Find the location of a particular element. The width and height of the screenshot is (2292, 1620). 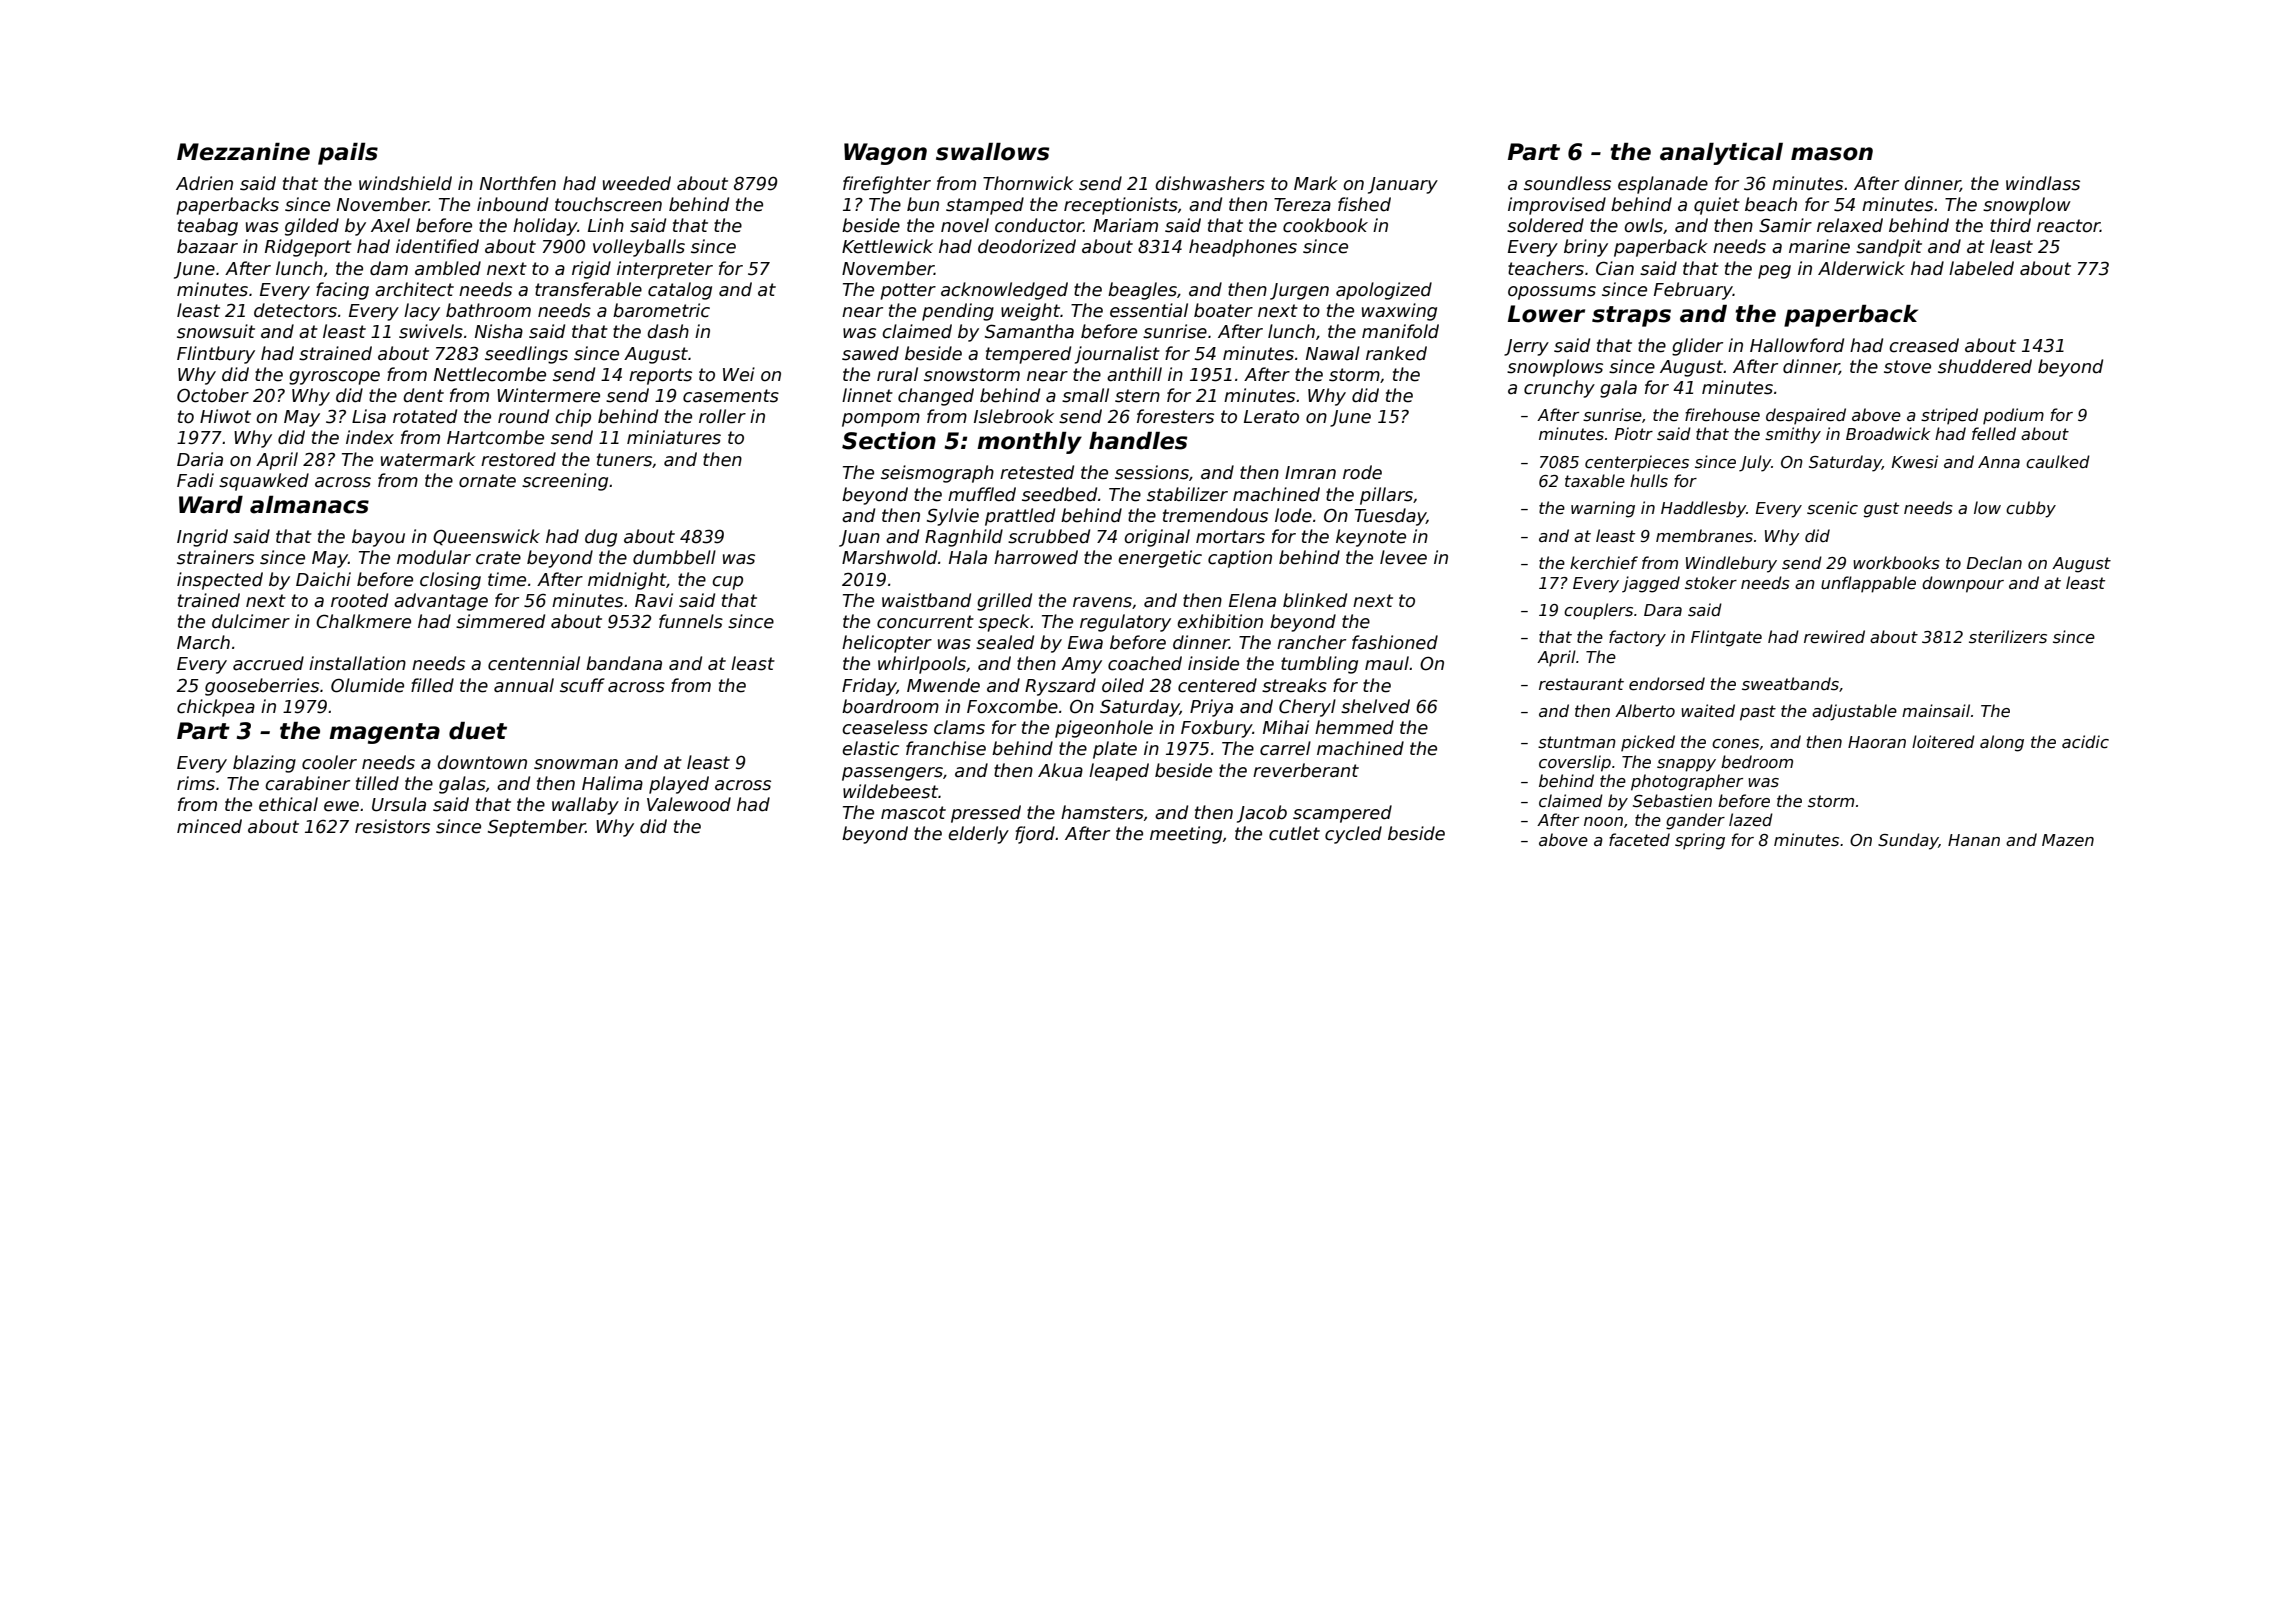

September is located at coordinates (537, 828).
